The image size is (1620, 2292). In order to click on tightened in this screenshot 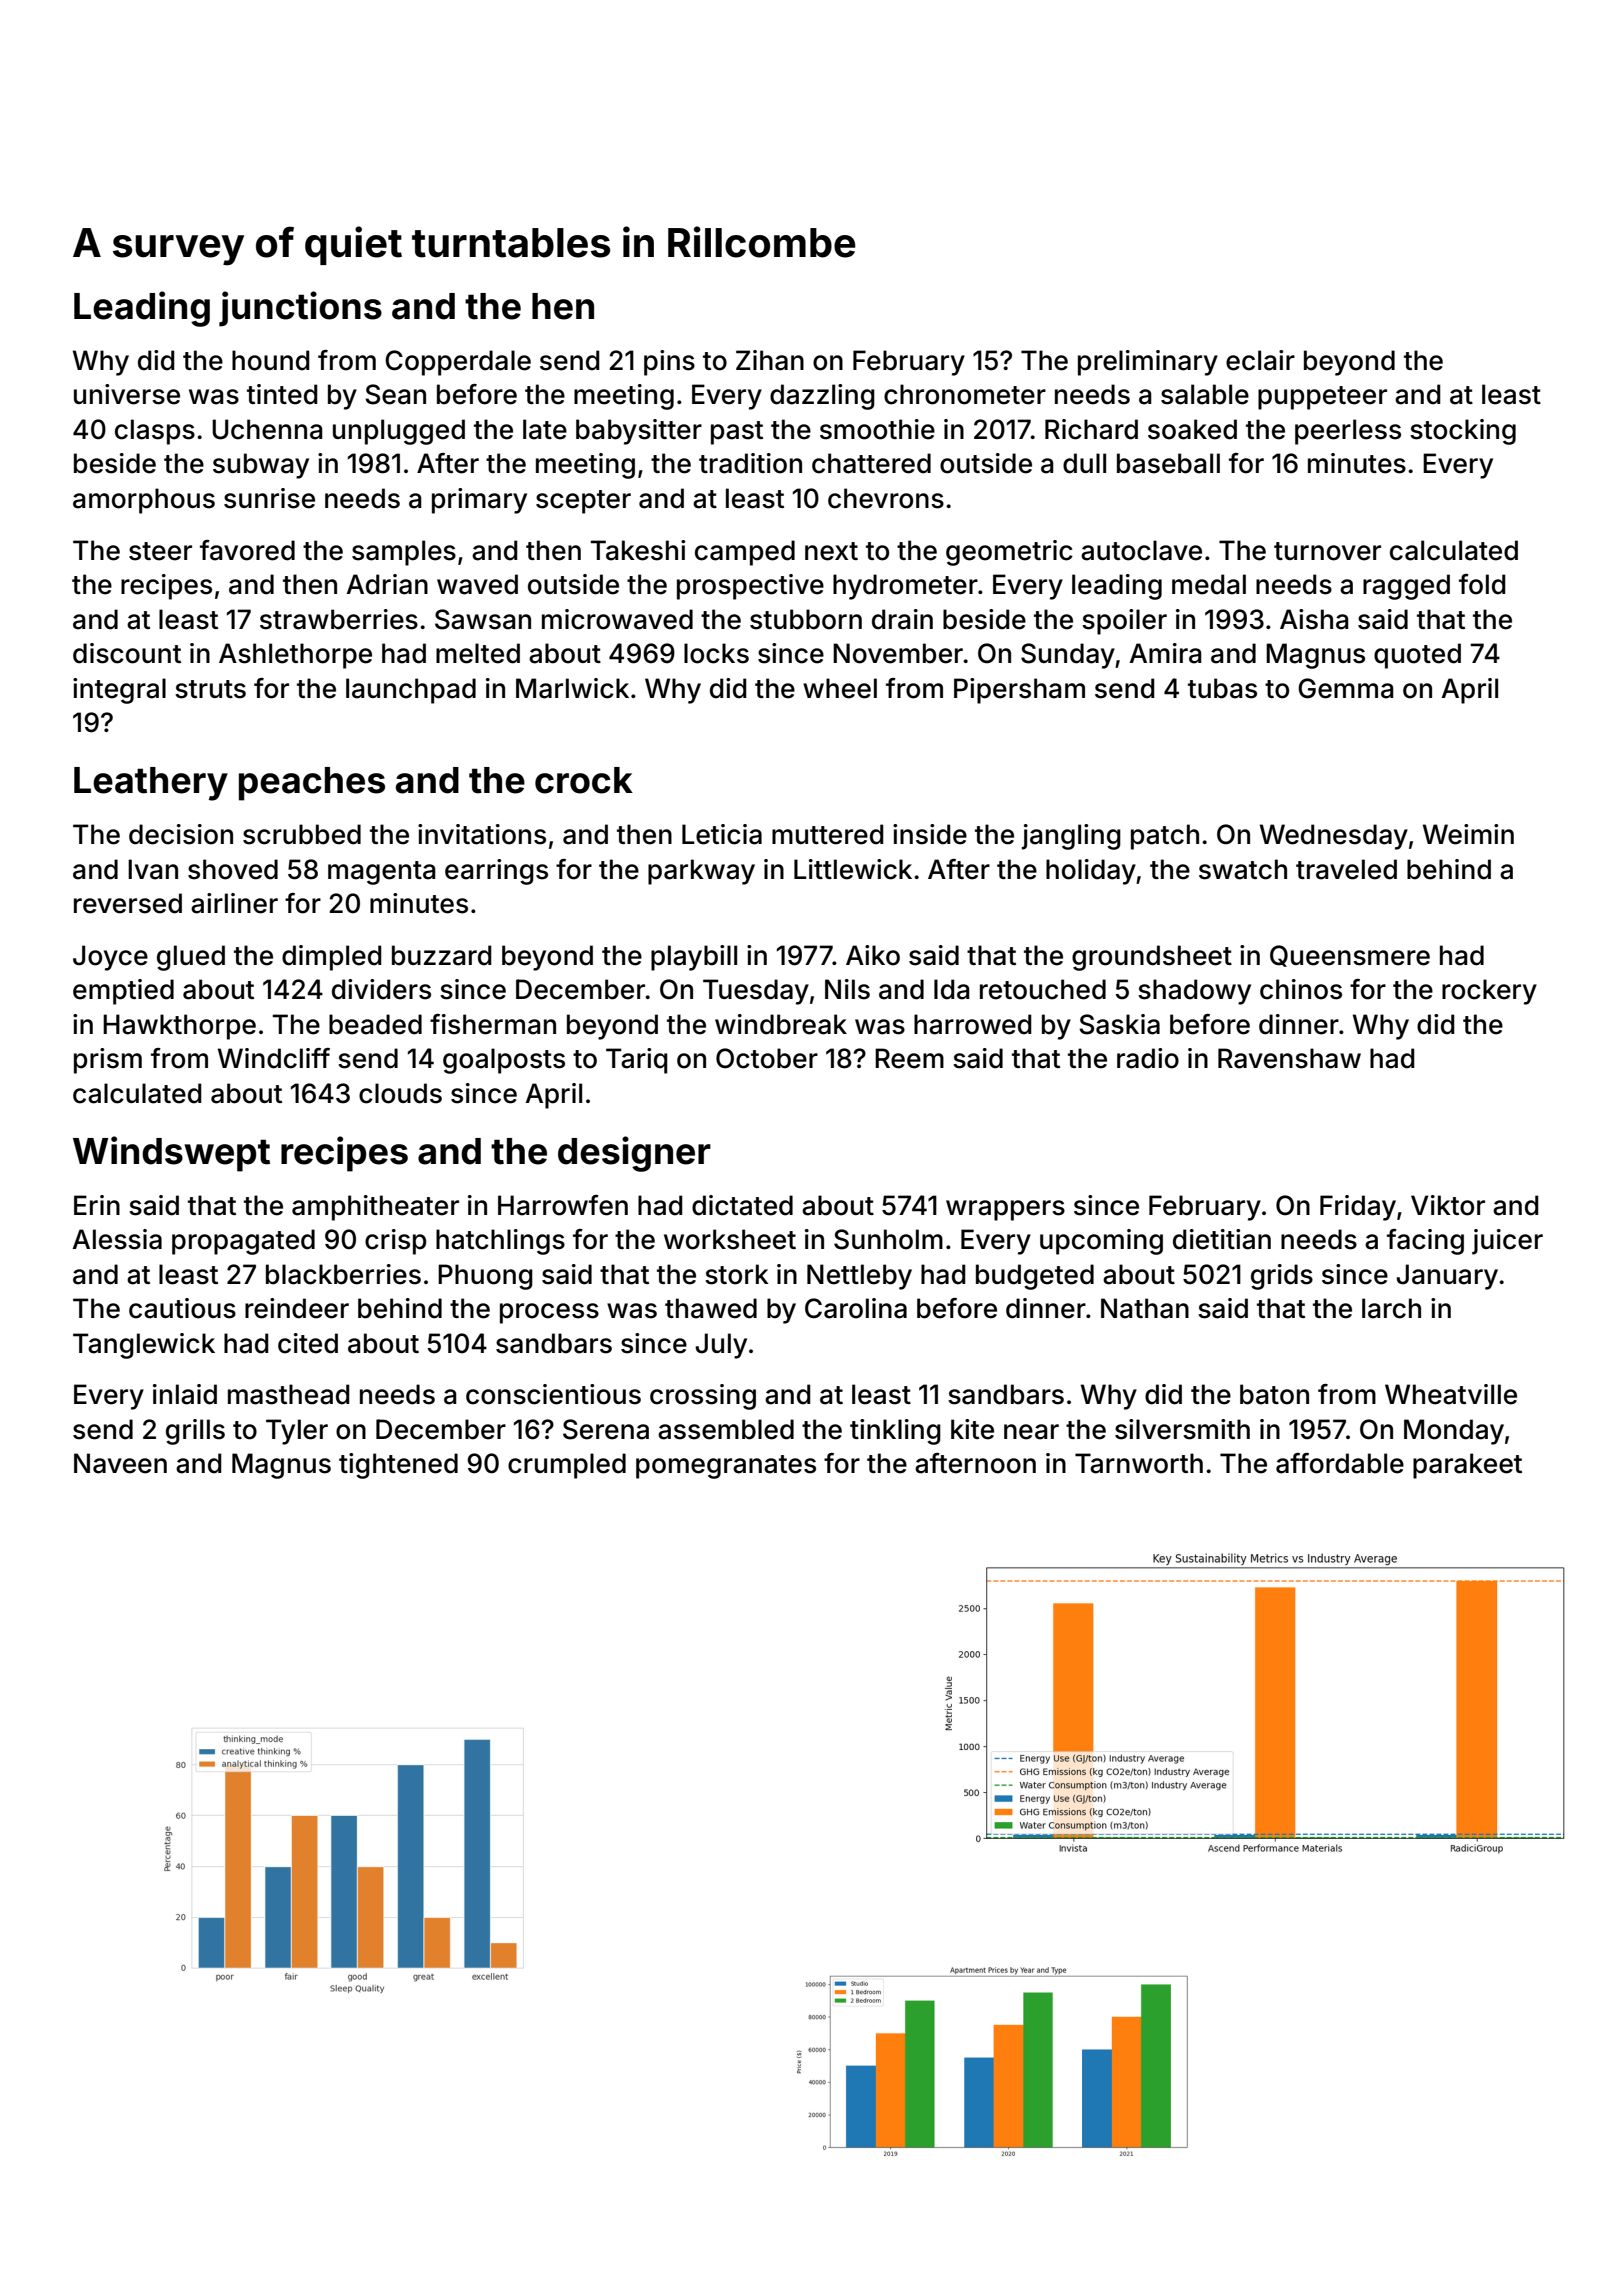, I will do `click(398, 1466)`.
